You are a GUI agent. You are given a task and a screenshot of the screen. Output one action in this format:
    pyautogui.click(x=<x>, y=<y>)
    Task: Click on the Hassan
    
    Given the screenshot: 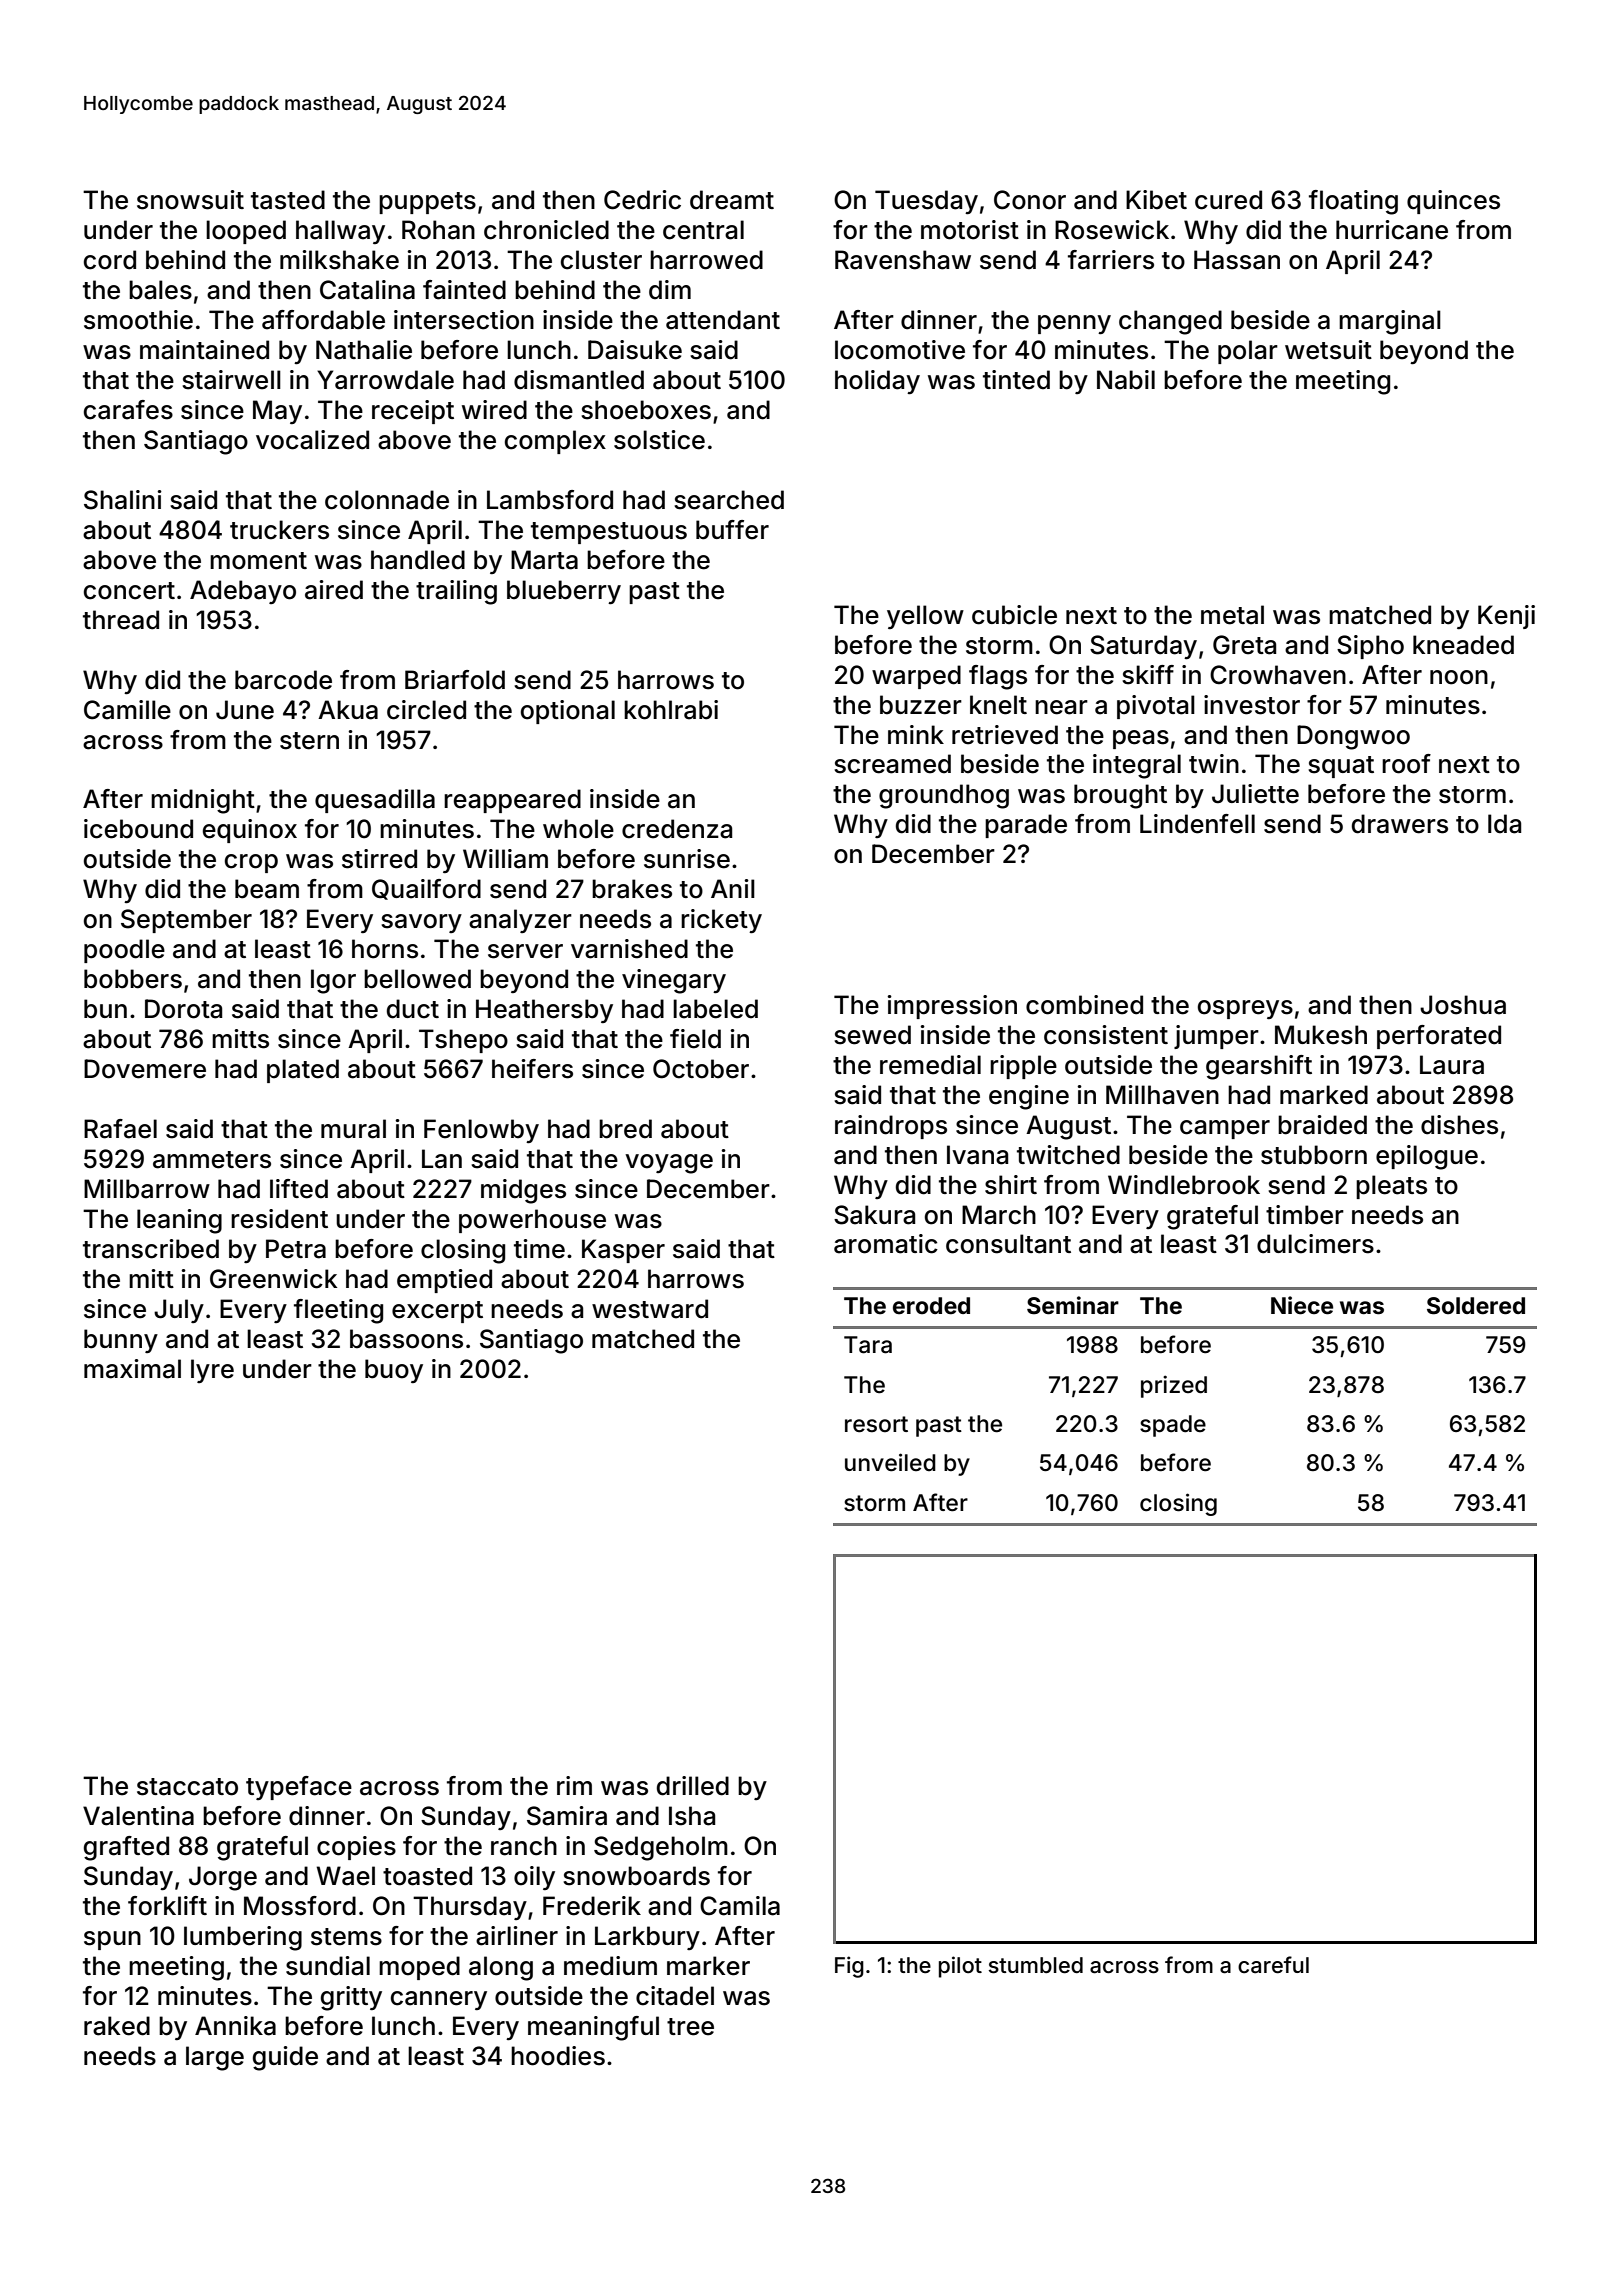 What is the action you would take?
    pyautogui.click(x=1237, y=260)
